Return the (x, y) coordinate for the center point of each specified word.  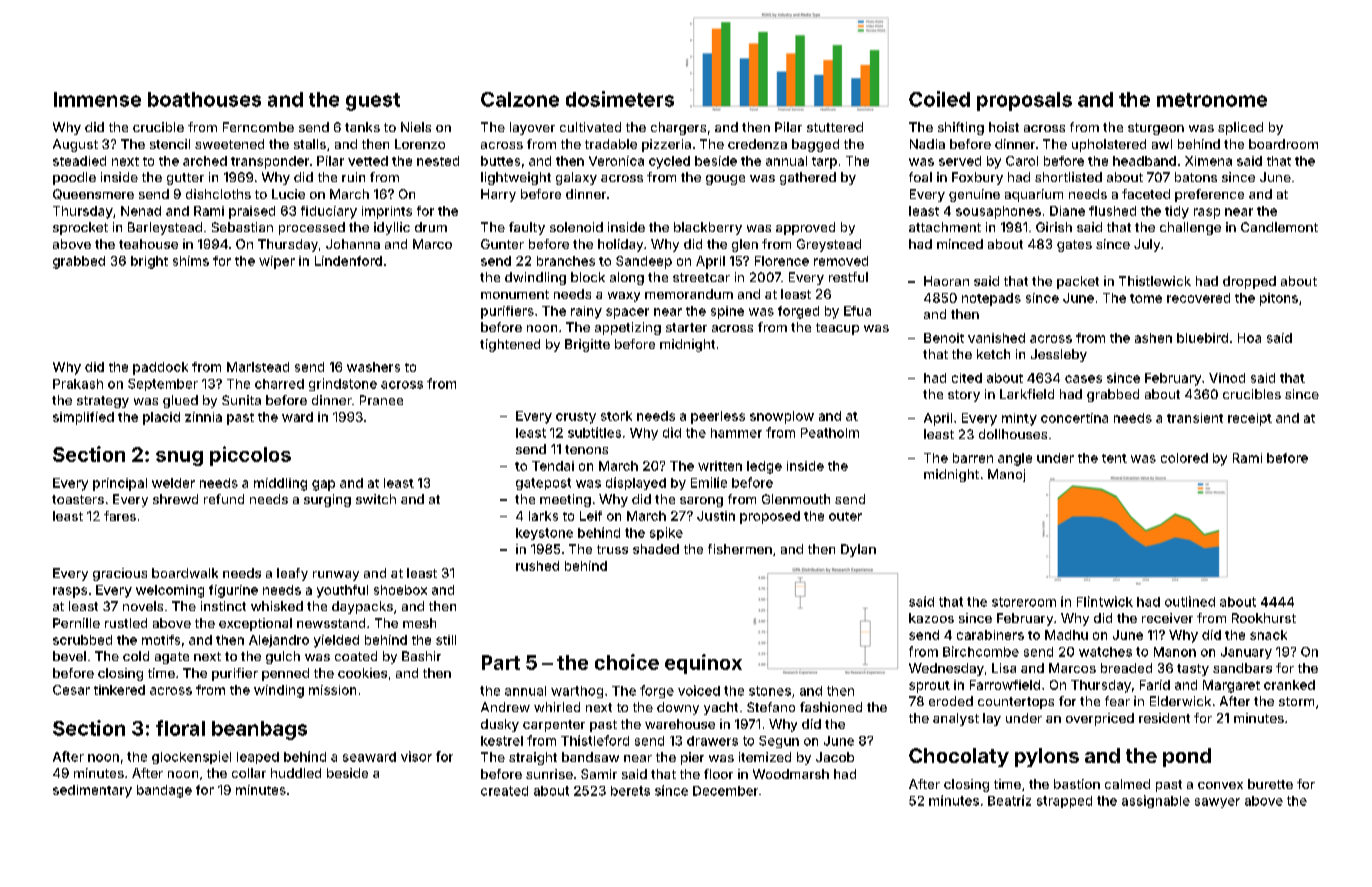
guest (373, 102)
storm (1296, 701)
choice (627, 662)
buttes (500, 161)
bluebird (1202, 338)
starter (686, 327)
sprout (929, 687)
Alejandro (279, 641)
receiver (1167, 618)
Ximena (1208, 161)
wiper (277, 262)
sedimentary (92, 791)
